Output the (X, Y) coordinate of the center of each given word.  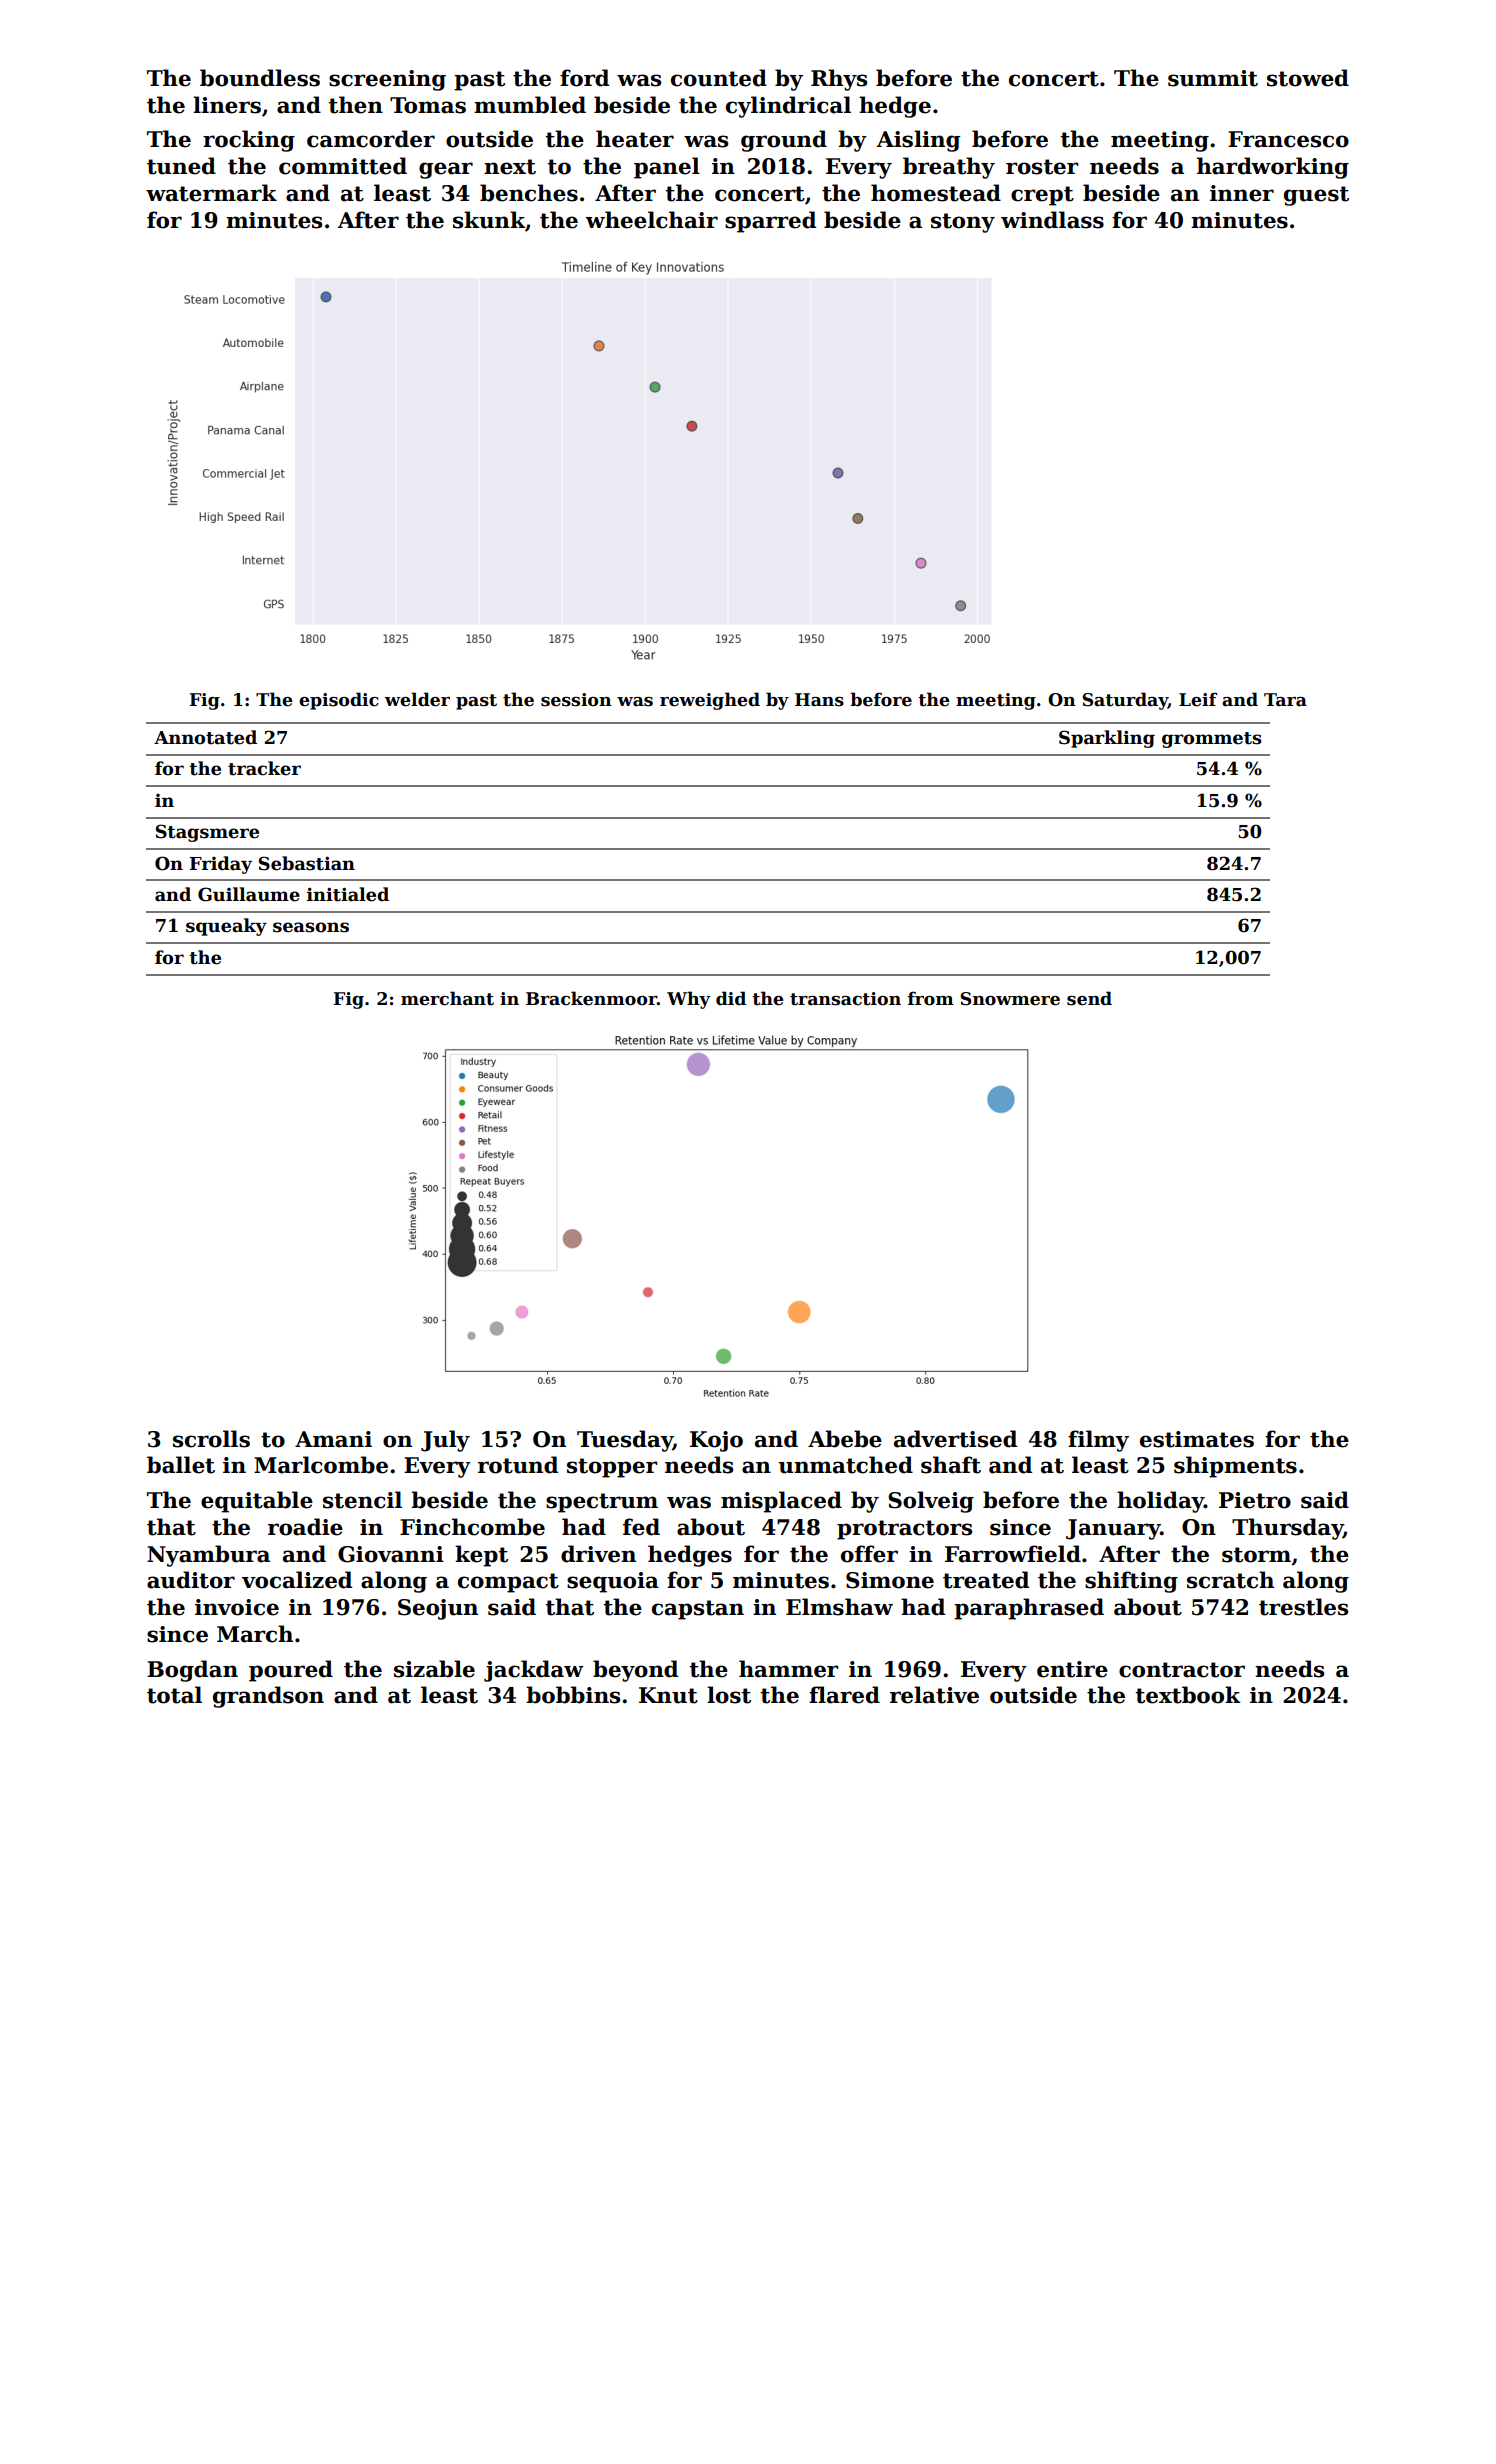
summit (1213, 78)
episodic (339, 701)
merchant (447, 998)
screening (387, 80)
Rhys (839, 80)
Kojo (716, 1441)
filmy (1098, 1441)
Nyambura (208, 1556)
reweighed (710, 701)
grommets (1212, 740)
